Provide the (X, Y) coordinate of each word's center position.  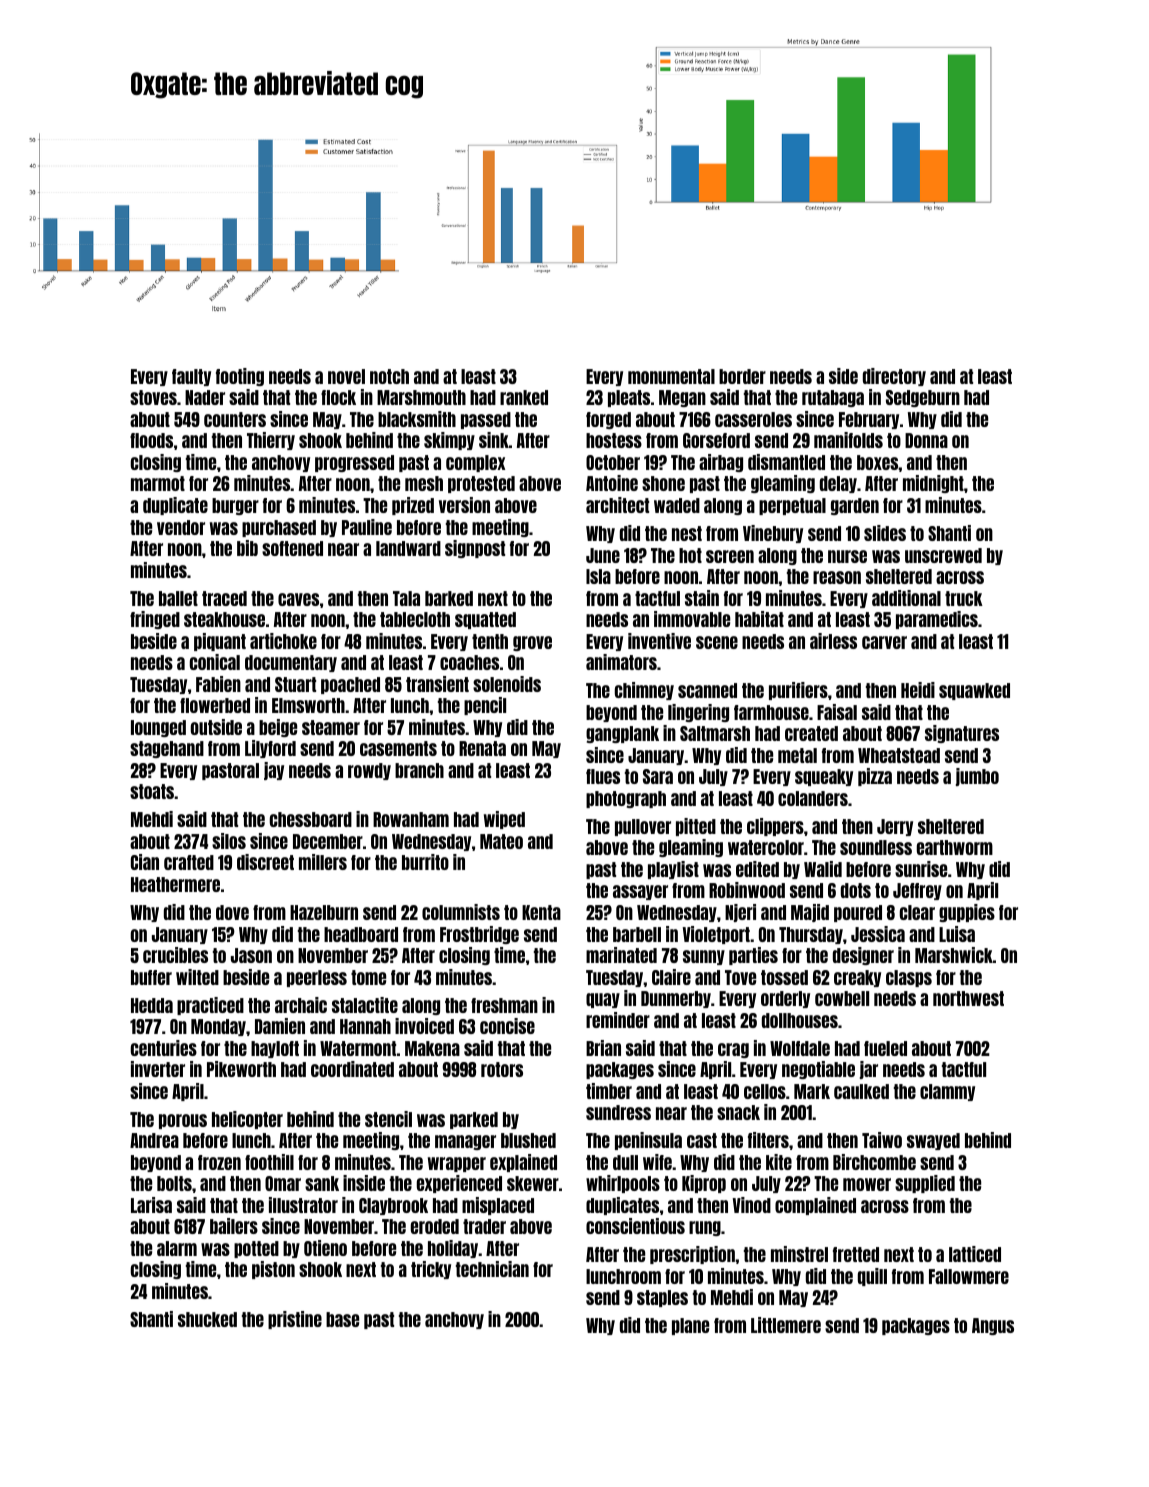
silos (229, 841)
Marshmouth (421, 397)
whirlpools (623, 1184)
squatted (485, 620)
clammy (947, 1092)
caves (298, 599)
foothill (269, 1162)
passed (486, 420)
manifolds (848, 440)
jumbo (977, 777)
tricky (431, 1270)
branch (419, 770)
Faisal (837, 712)
